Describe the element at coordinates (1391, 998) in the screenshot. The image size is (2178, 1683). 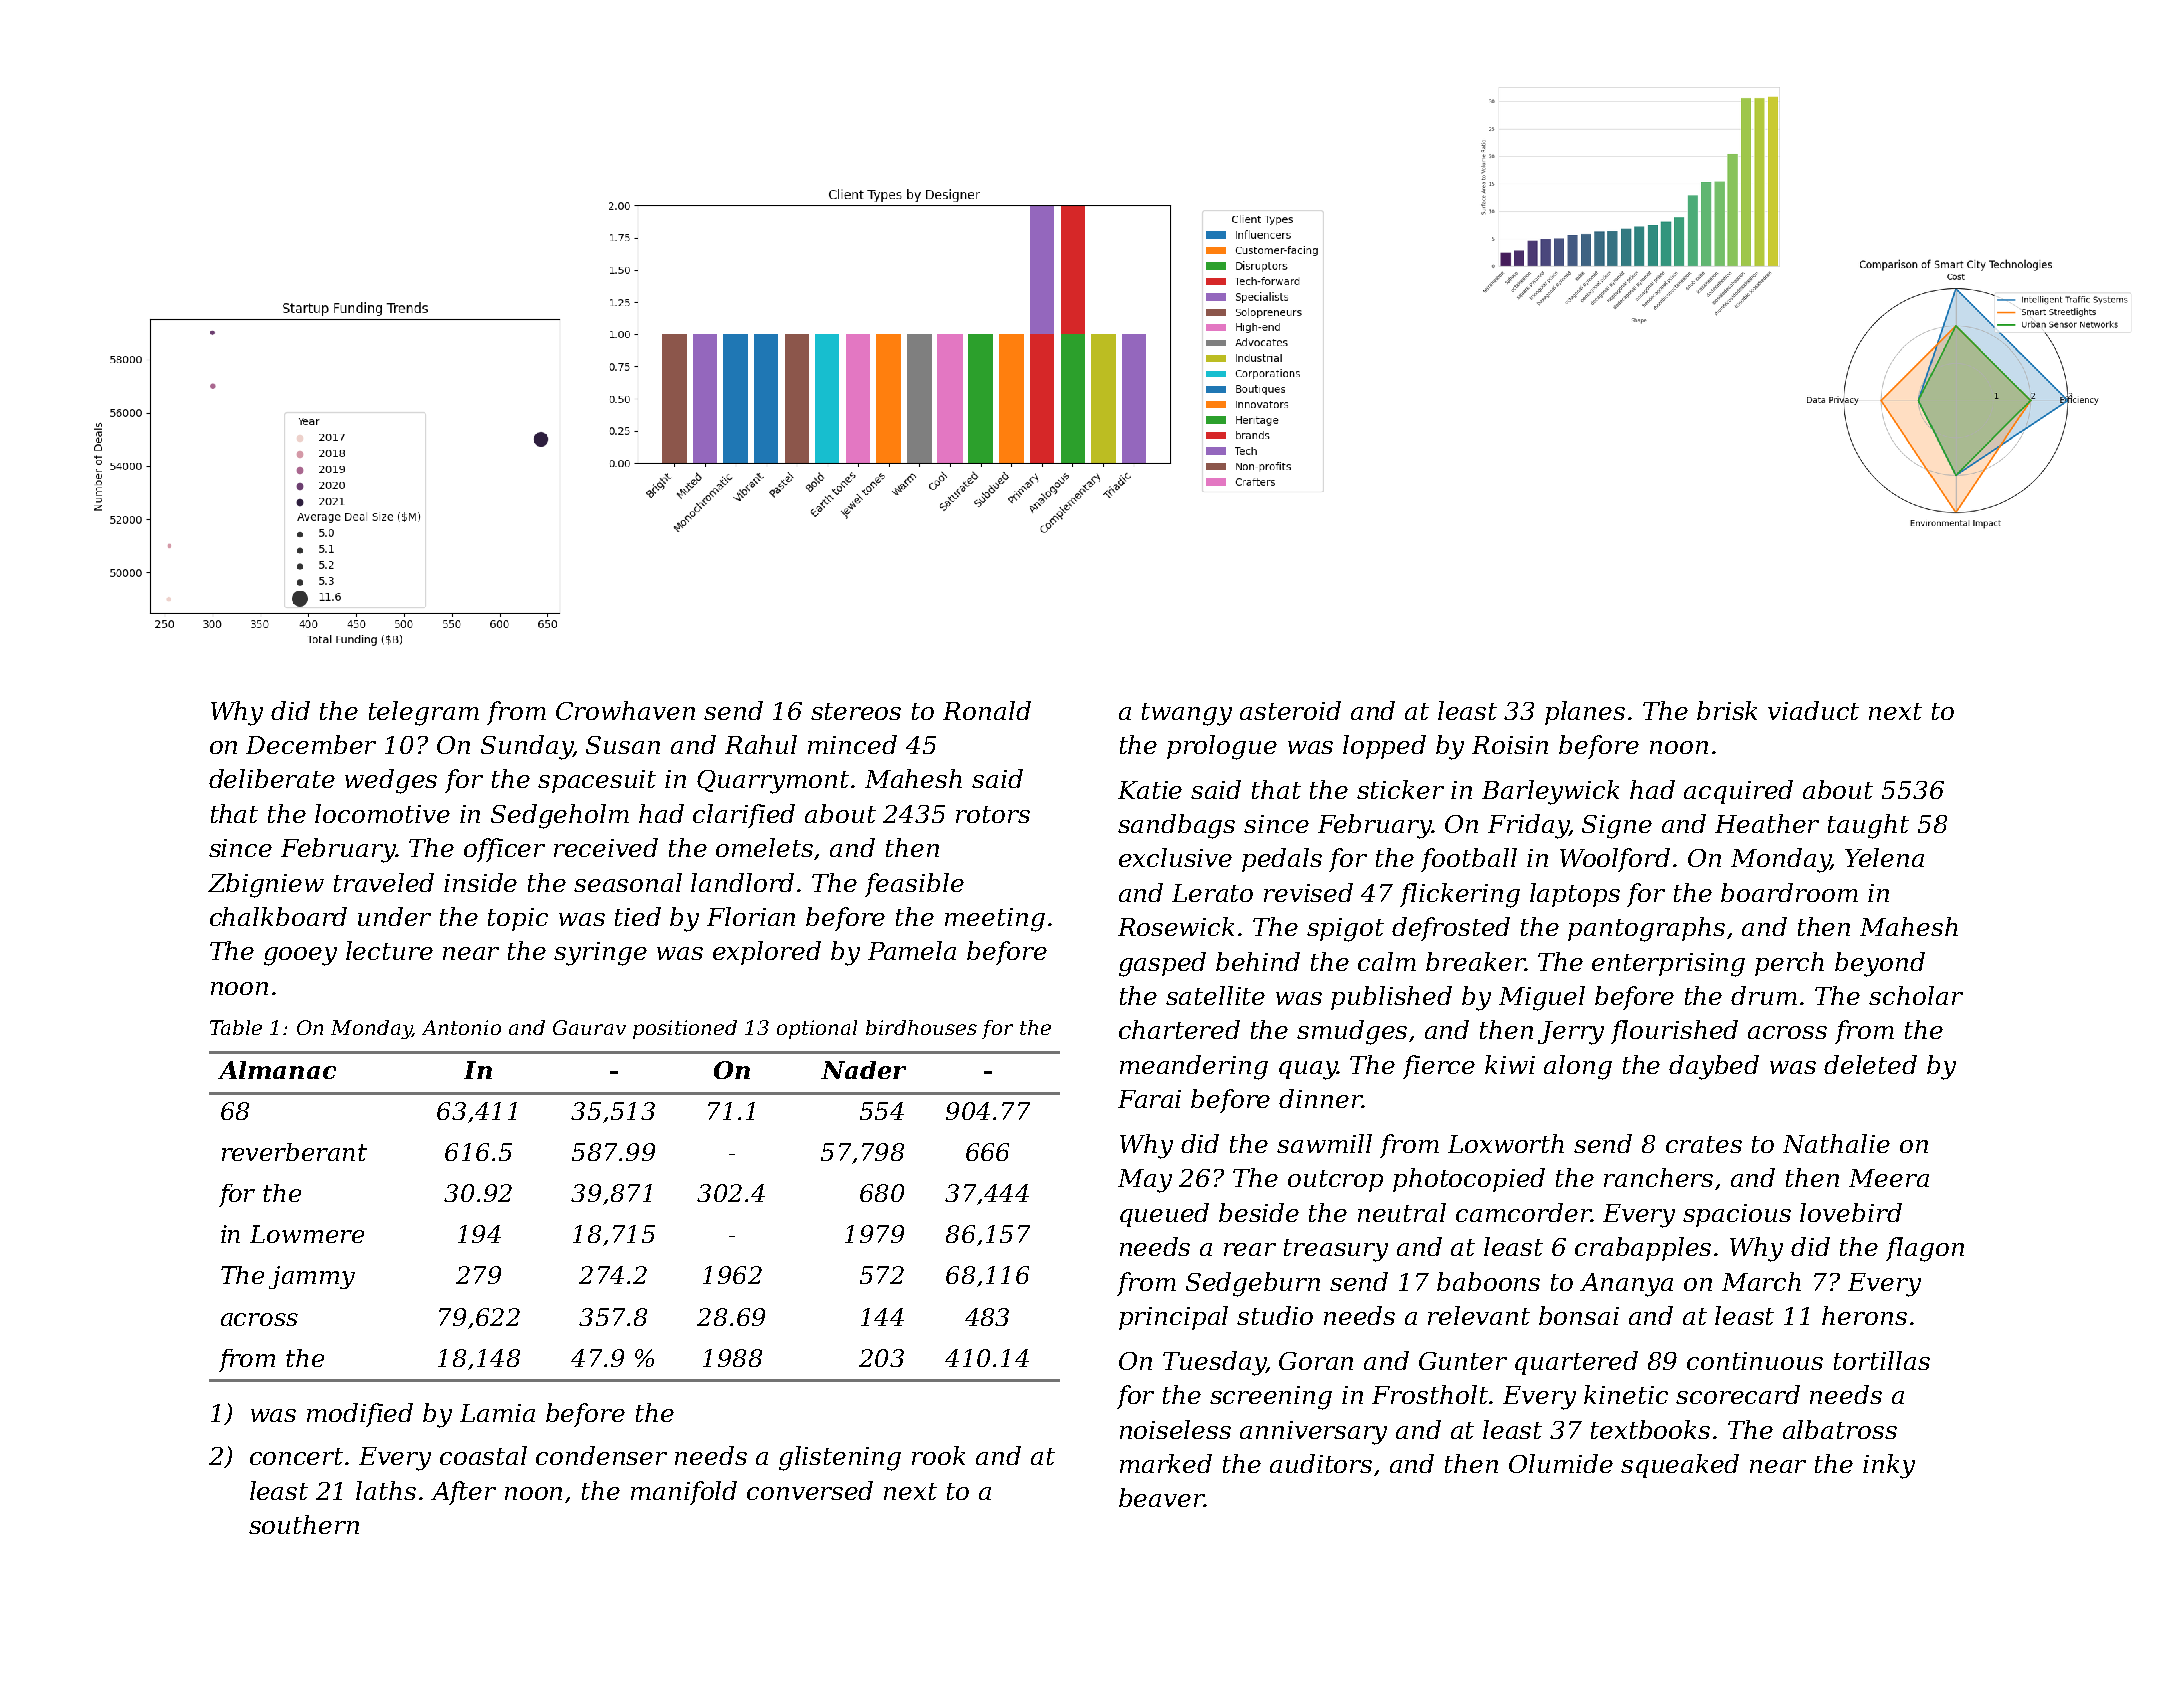
I see `published` at that location.
